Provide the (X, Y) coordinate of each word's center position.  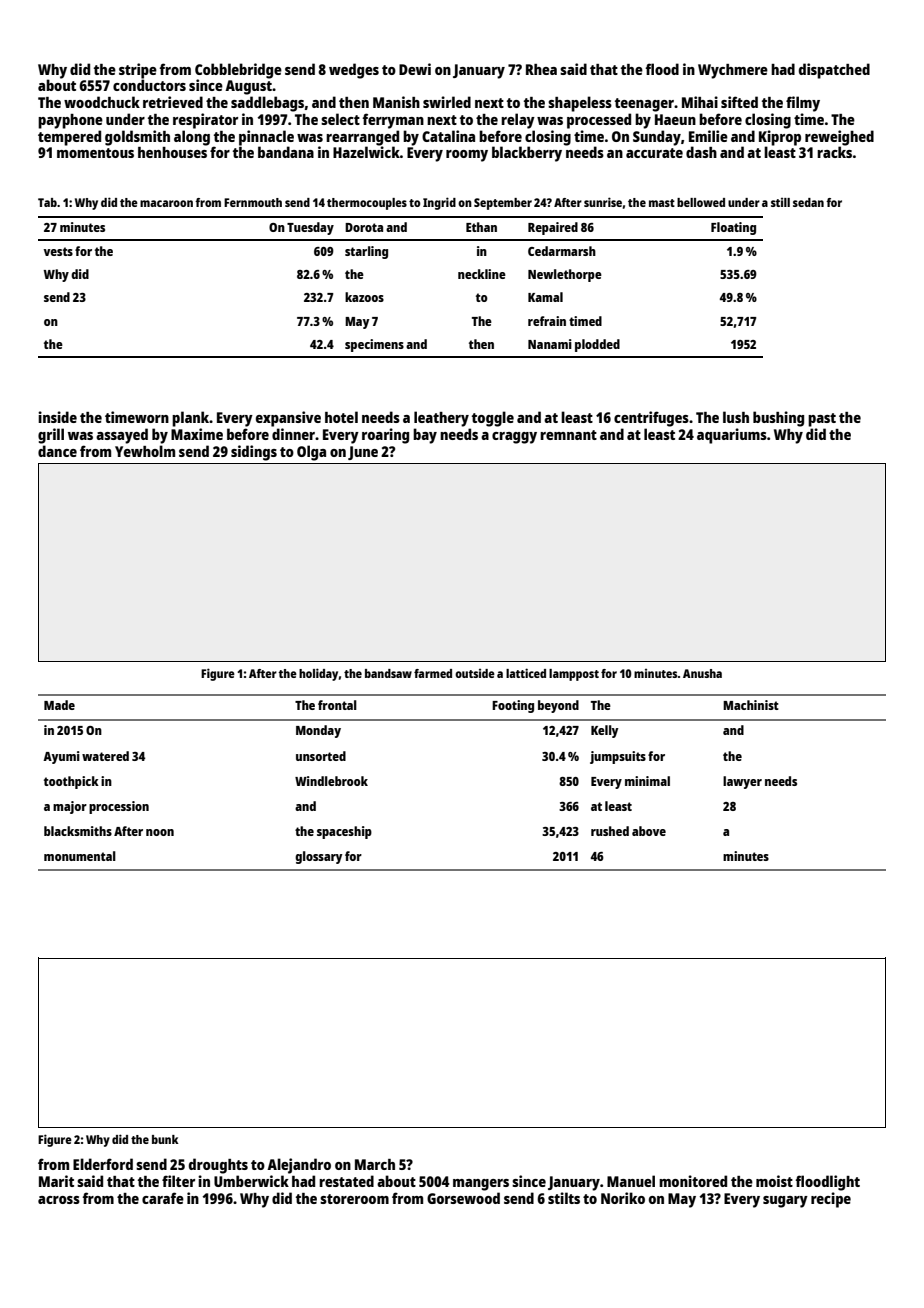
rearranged (362, 138)
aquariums (732, 436)
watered (105, 756)
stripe (138, 71)
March (375, 1164)
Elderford (103, 1164)
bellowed (701, 202)
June (363, 453)
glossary (319, 857)
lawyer (742, 782)
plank (191, 419)
